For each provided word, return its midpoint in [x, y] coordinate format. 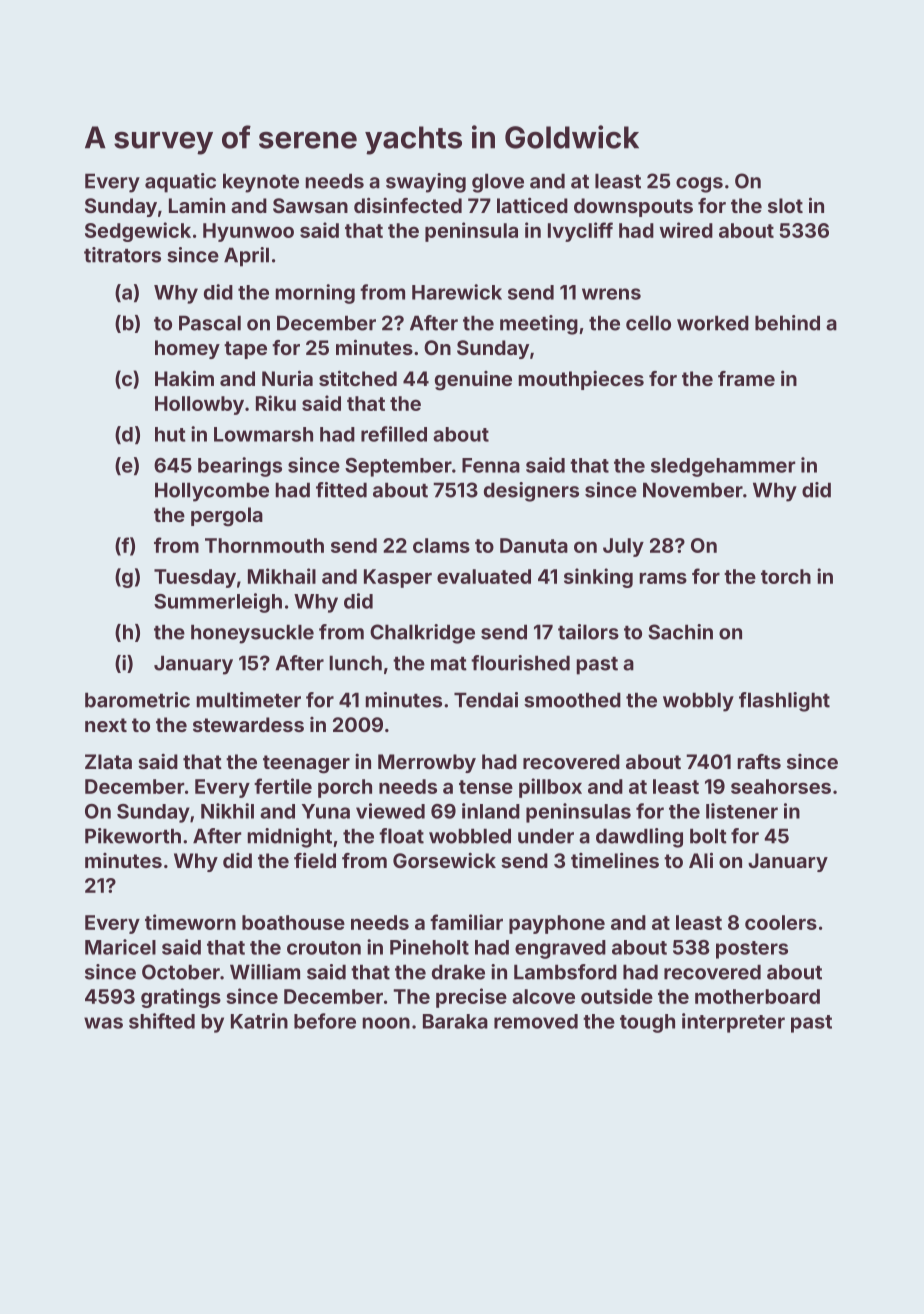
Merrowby [427, 763]
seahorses [781, 786]
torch [786, 576]
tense [486, 787]
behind [787, 323]
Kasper [398, 578]
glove [498, 183]
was [103, 1023]
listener [742, 811]
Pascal [210, 323]
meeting [539, 325]
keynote [261, 183]
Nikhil [227, 811]
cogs [699, 185]
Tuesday [195, 578]
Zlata [108, 761]
